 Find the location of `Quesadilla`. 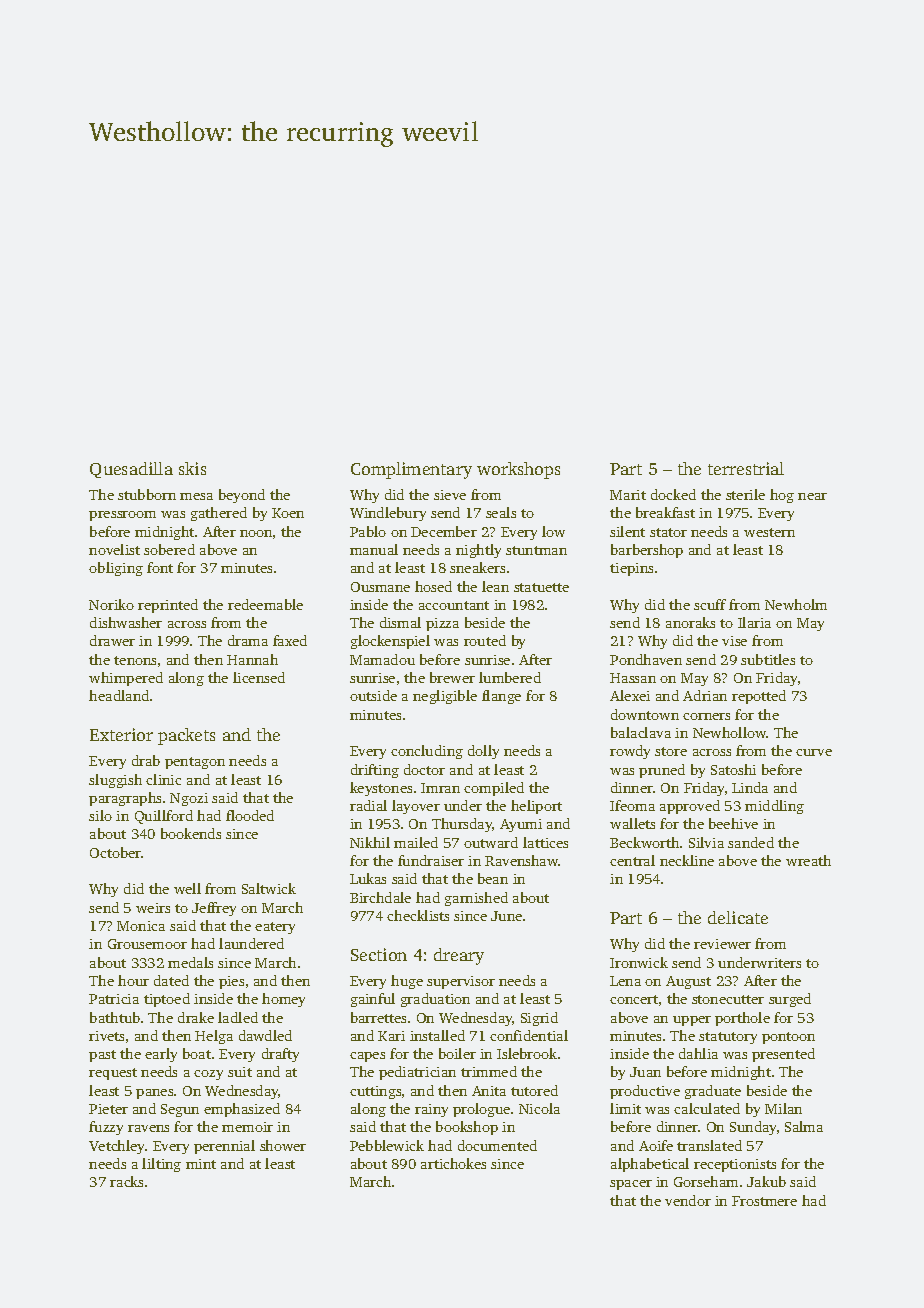

Quesadilla is located at coordinates (131, 470).
